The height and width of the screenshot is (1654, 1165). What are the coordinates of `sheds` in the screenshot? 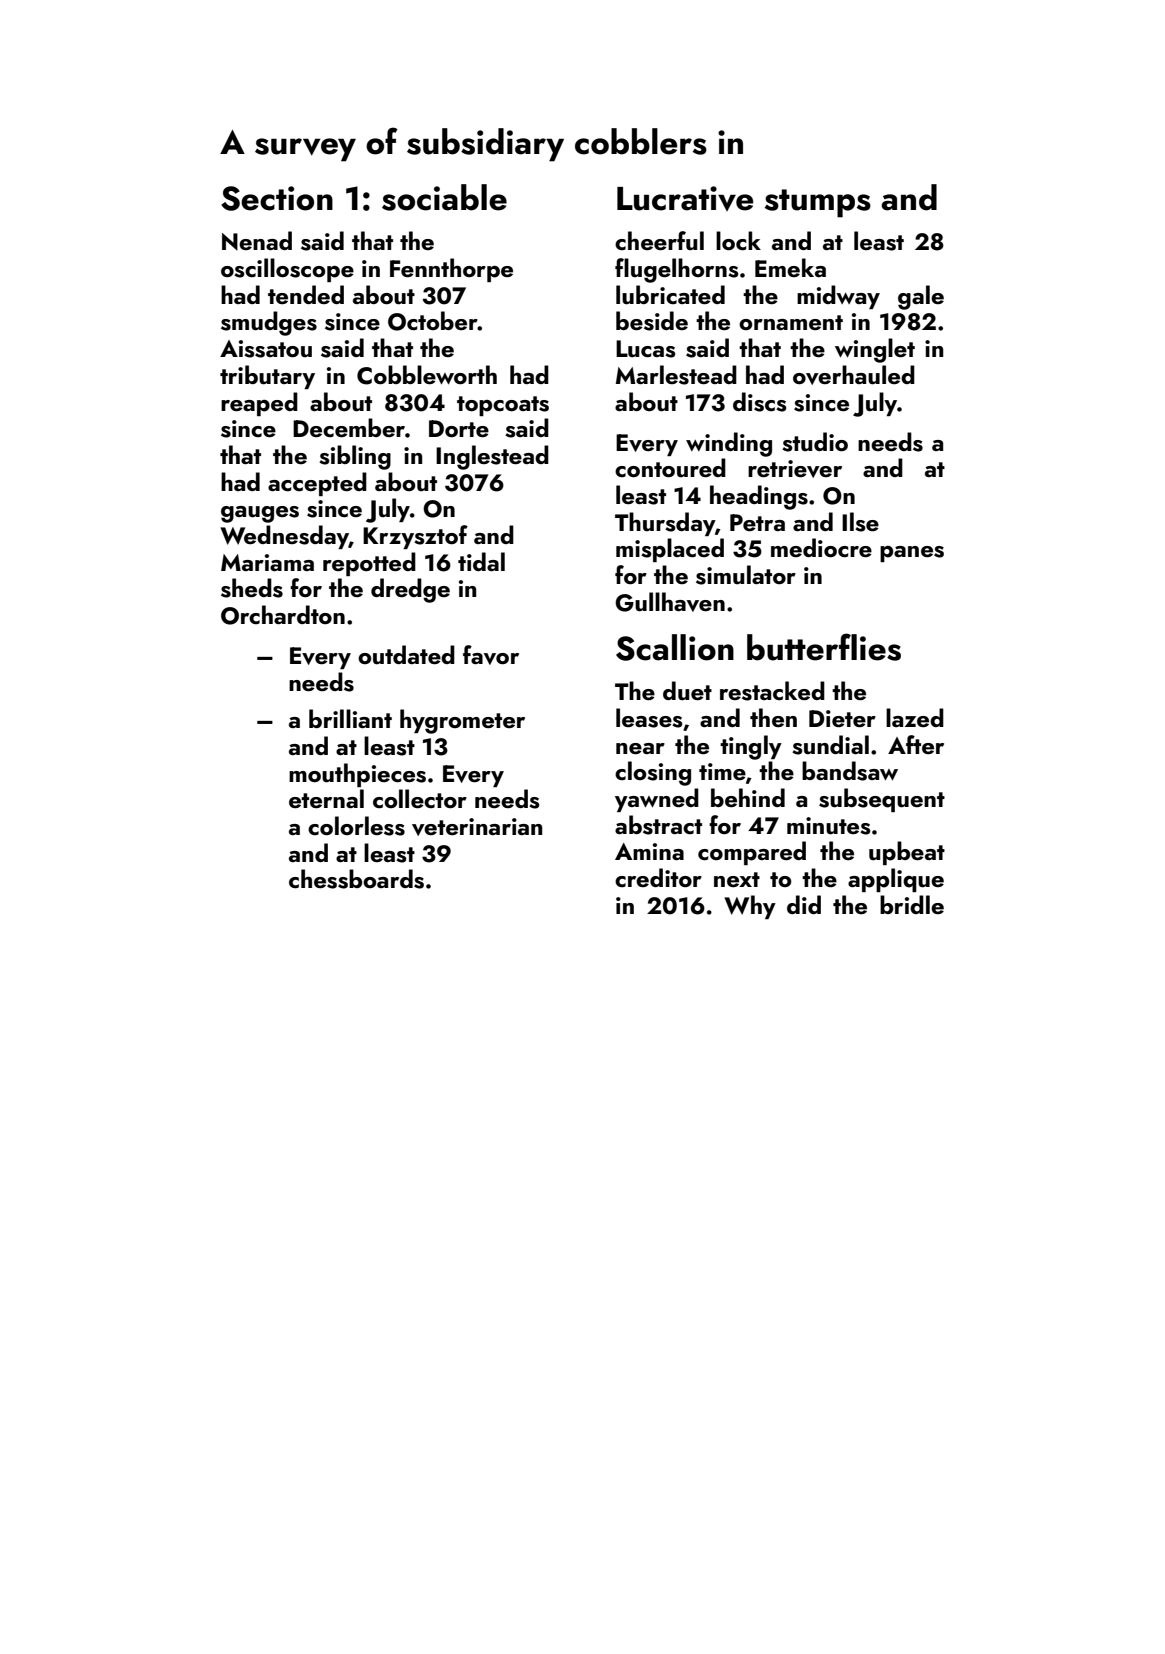 It's located at (252, 588).
